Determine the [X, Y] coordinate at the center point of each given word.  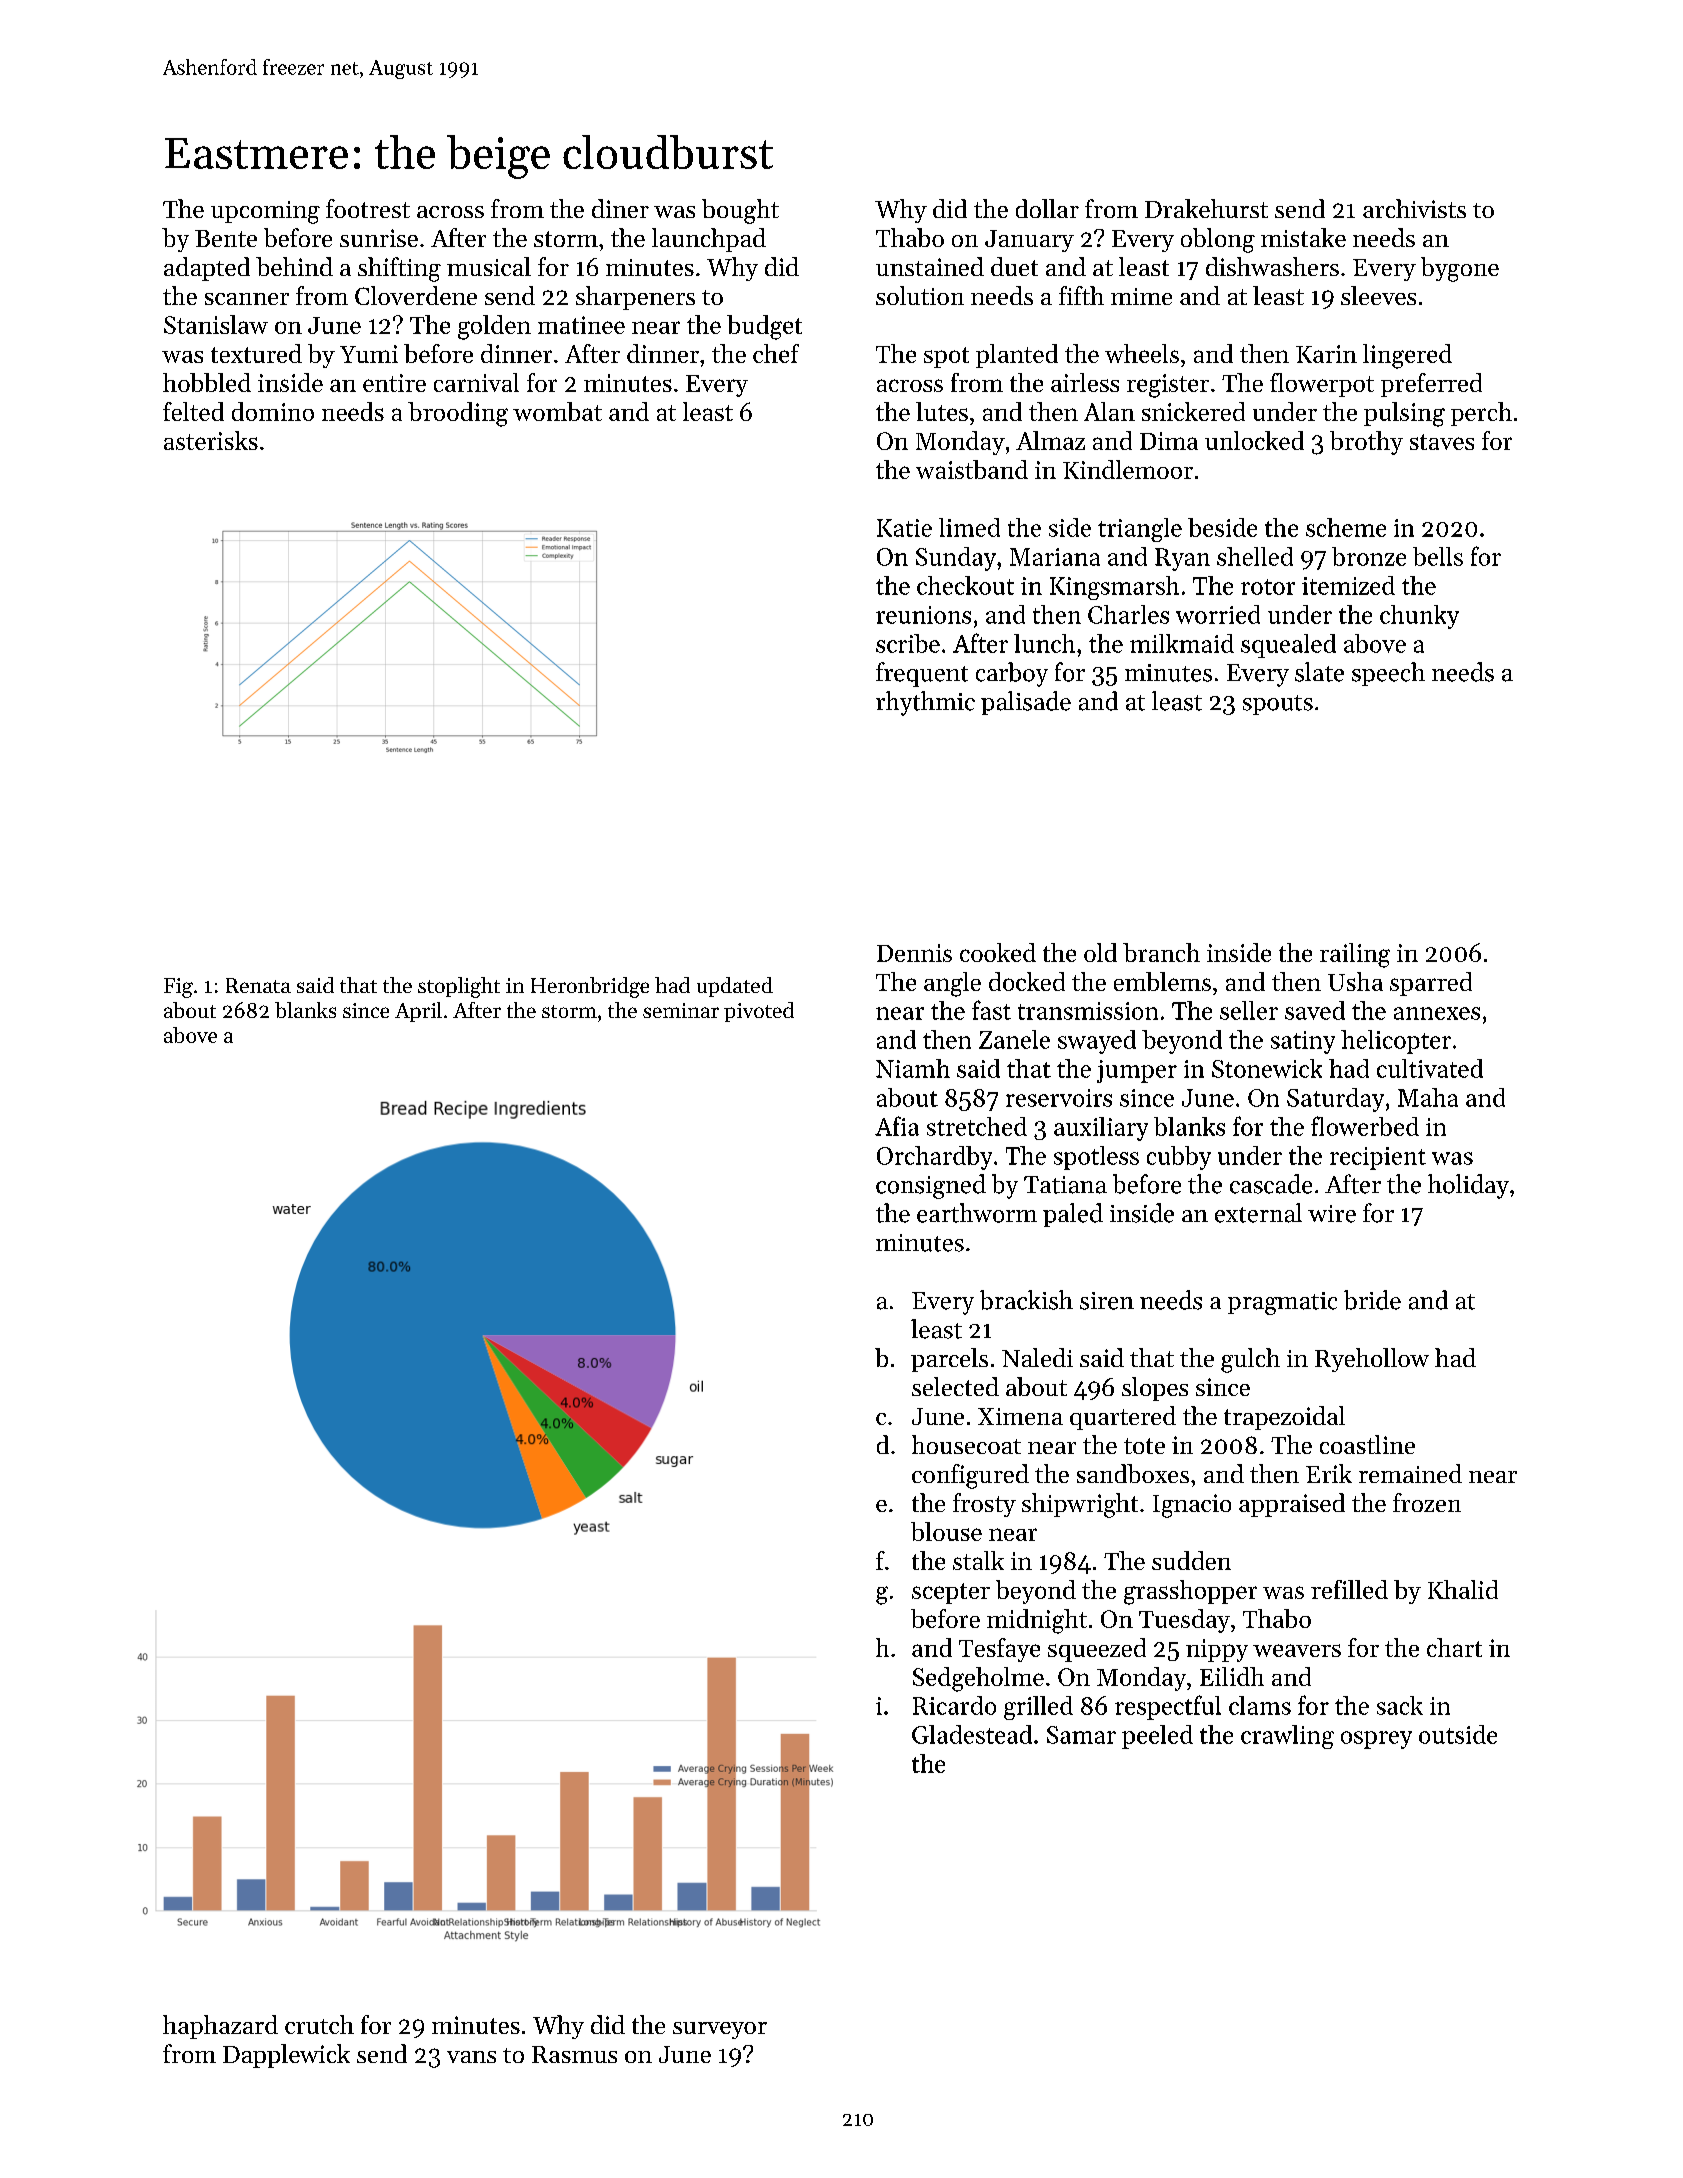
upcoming [265, 212]
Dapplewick [286, 2056]
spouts [1278, 705]
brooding [458, 414]
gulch [1250, 1360]
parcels [949, 1360]
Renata [258, 985]
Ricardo [954, 1705]
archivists [1414, 208]
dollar [1047, 208]
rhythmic [925, 703]
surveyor [720, 2030]
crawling [1287, 1737]
